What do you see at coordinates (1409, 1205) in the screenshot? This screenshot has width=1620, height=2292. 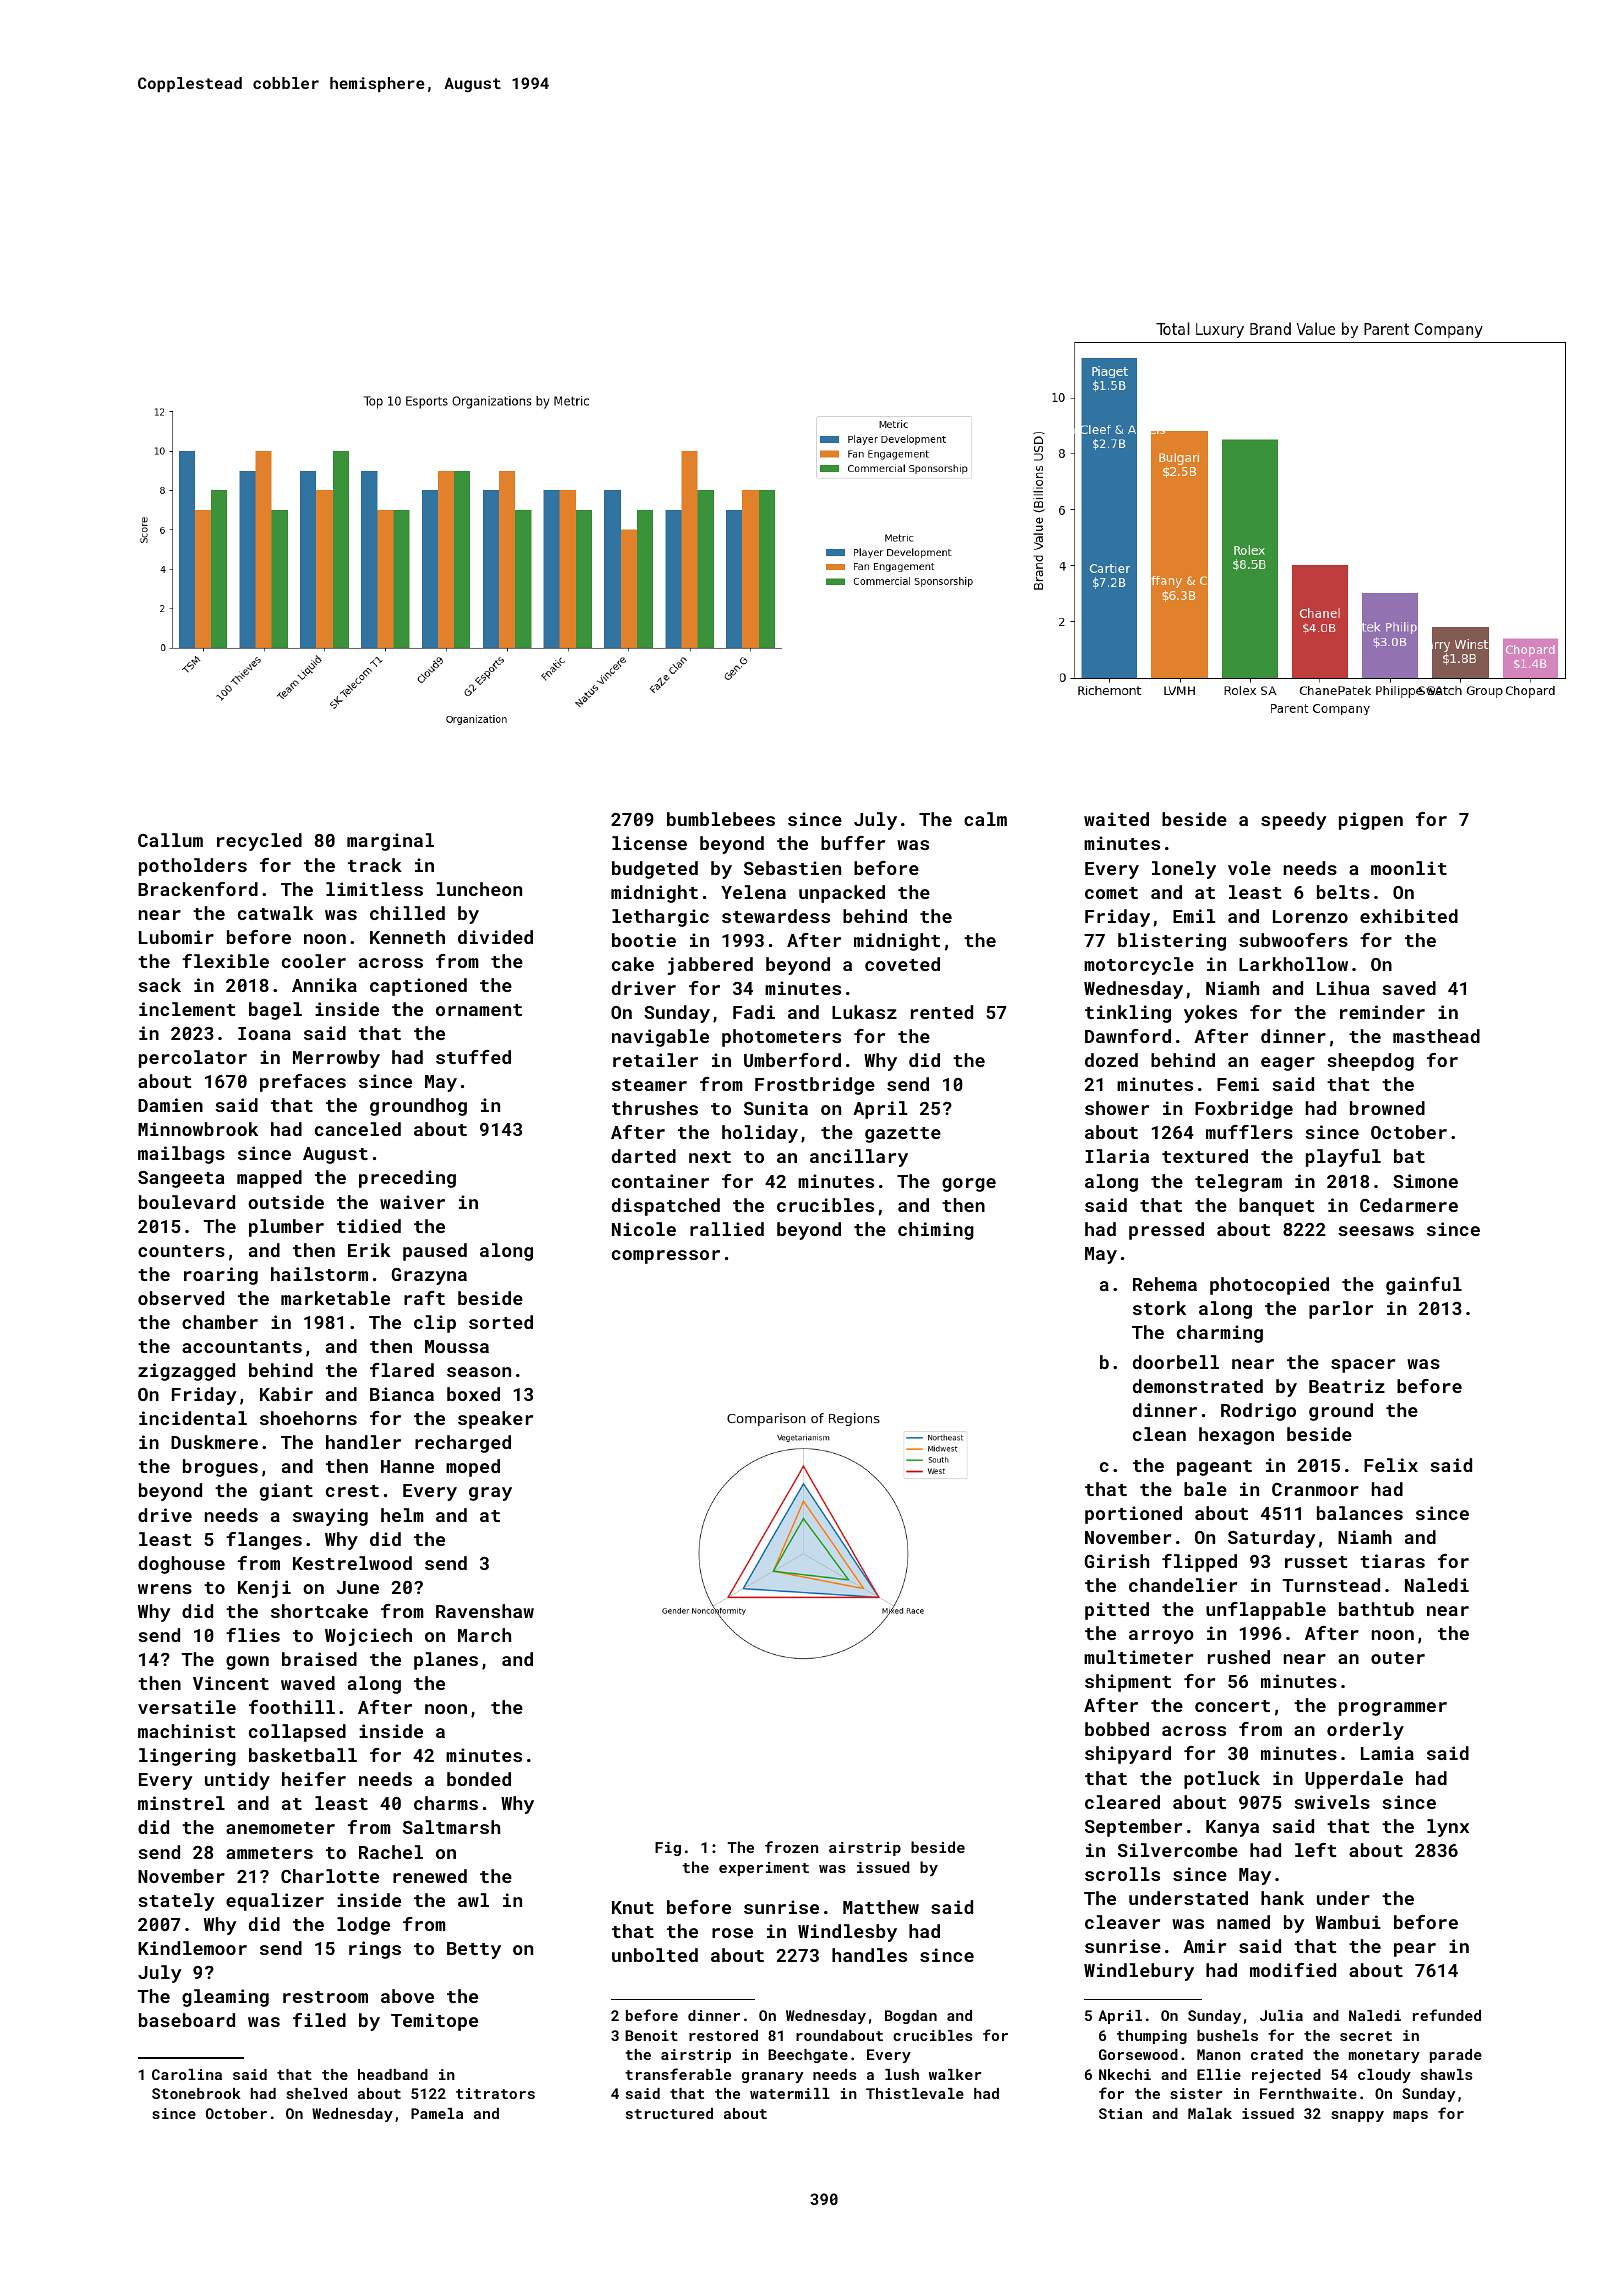 I see `Cedarmere` at bounding box center [1409, 1205].
